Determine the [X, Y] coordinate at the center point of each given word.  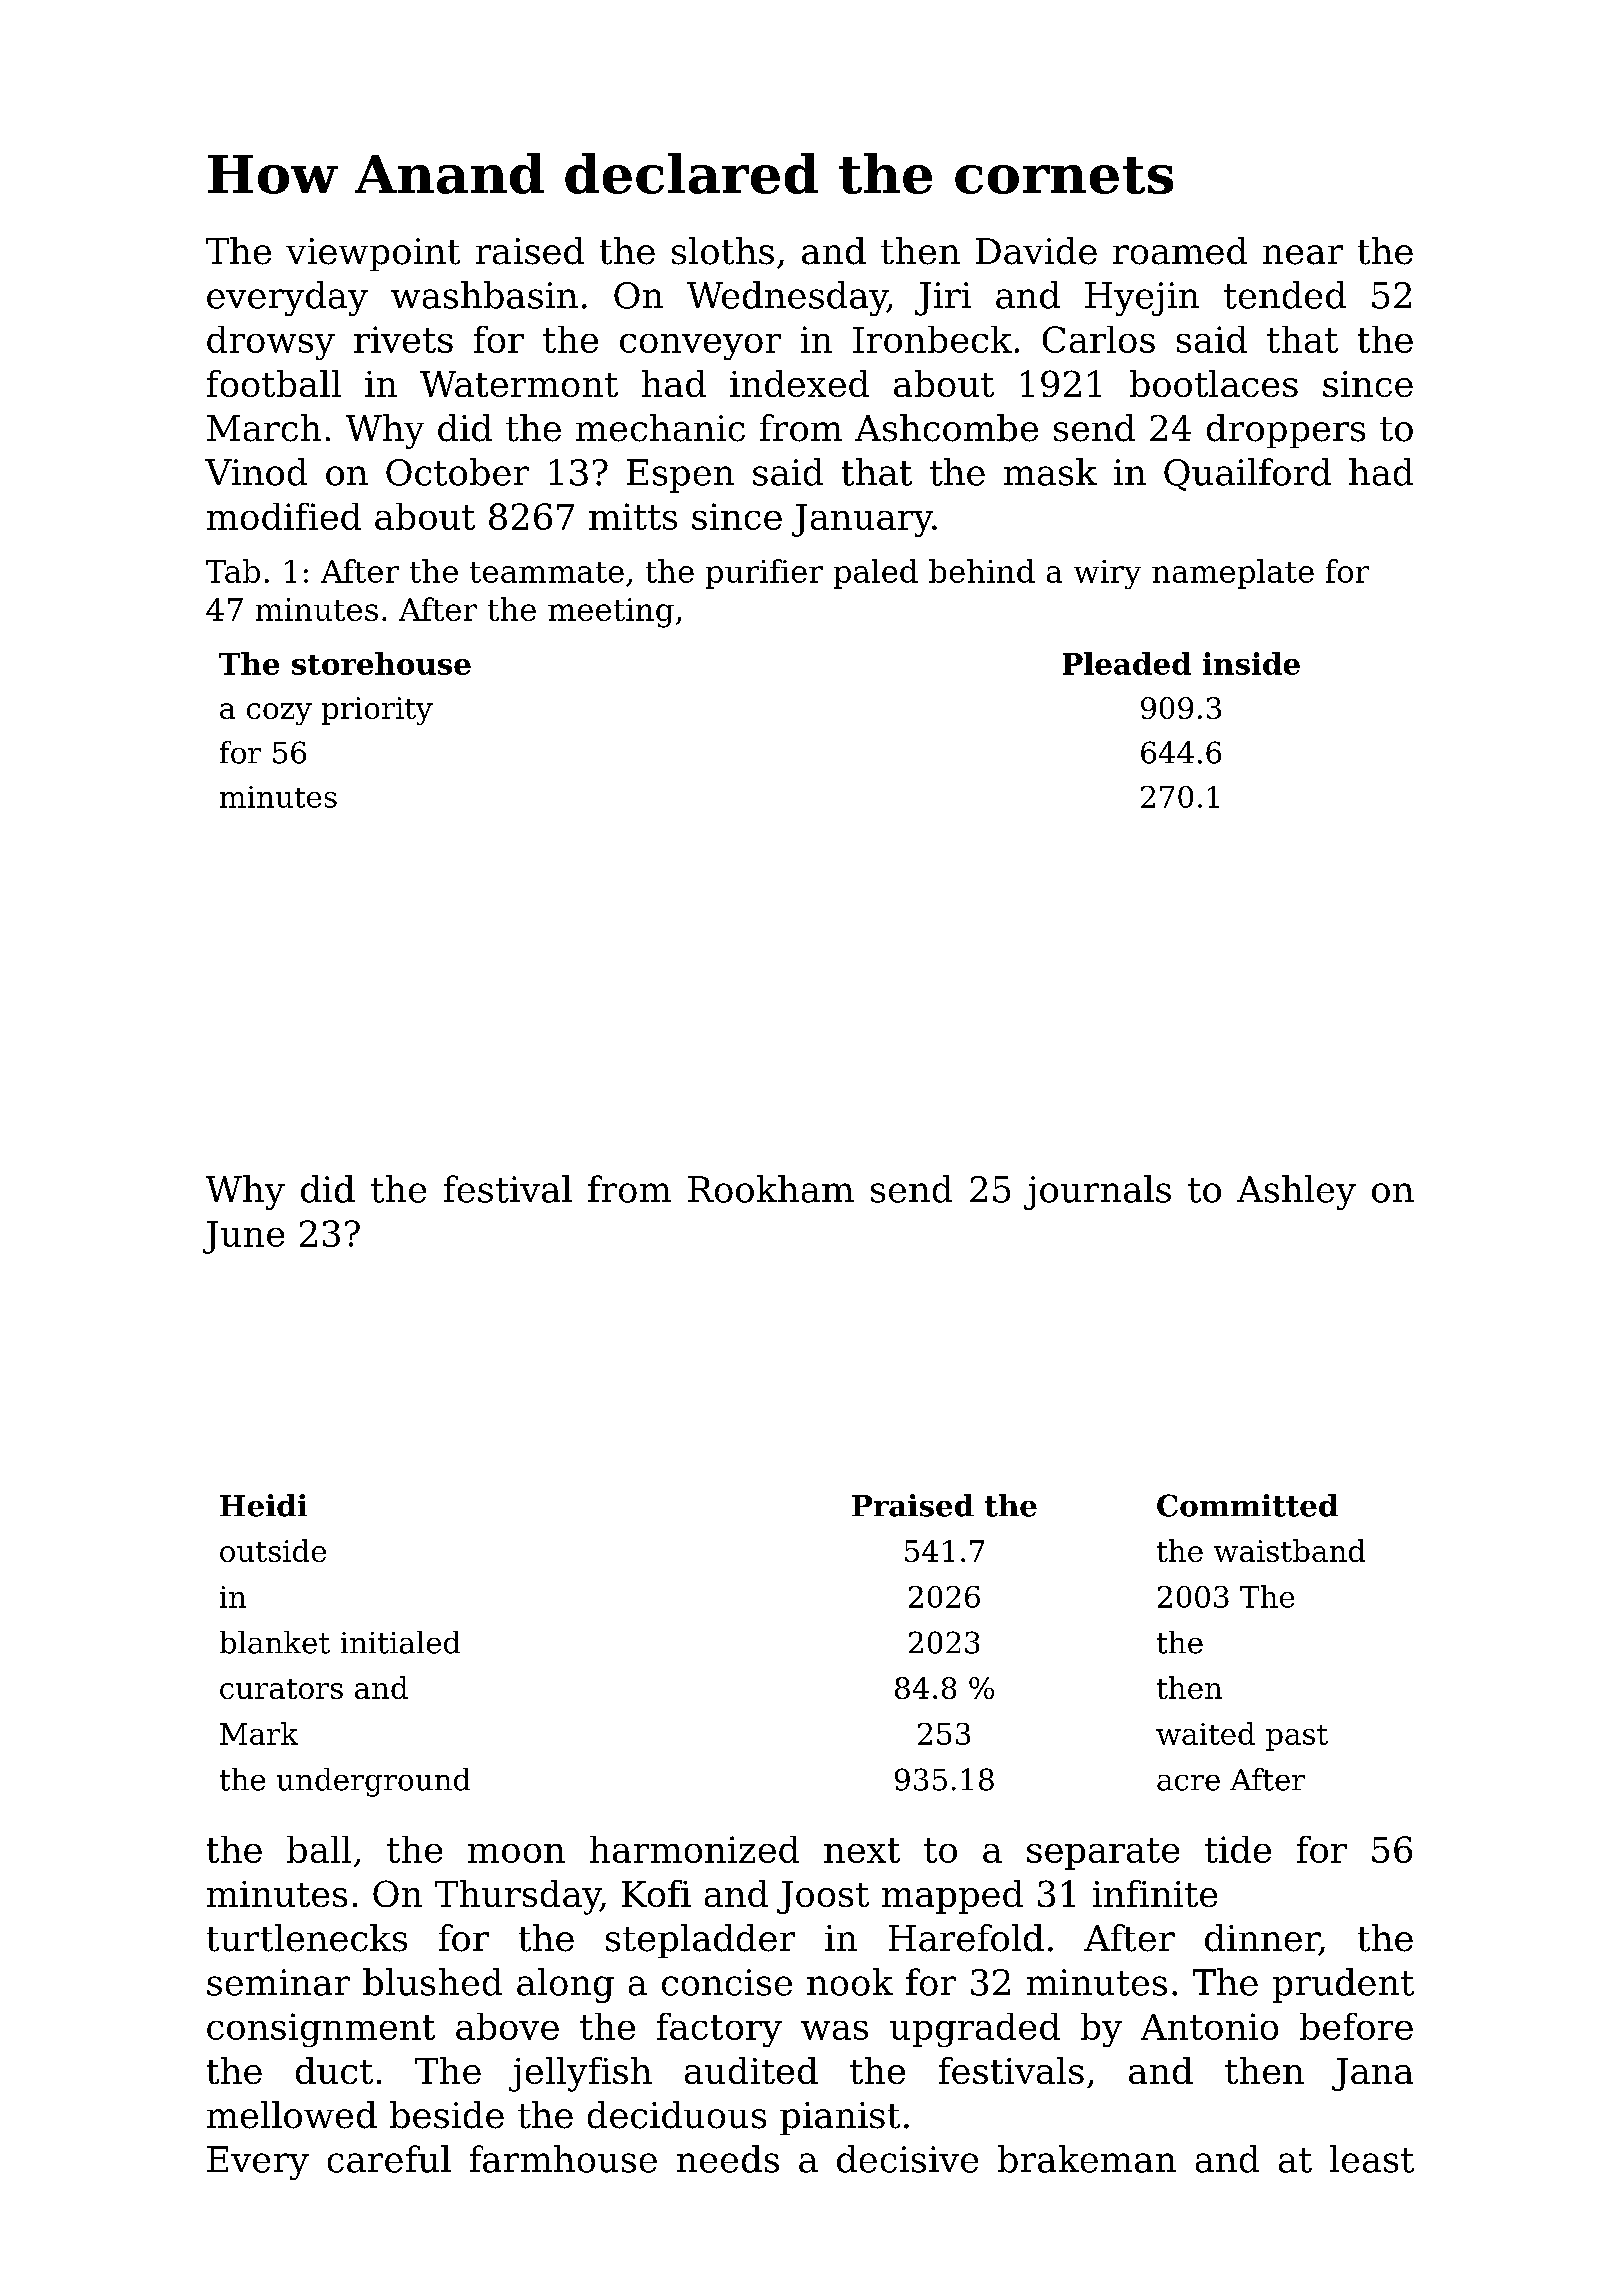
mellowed [292, 2115]
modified [284, 516]
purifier [764, 574]
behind [982, 571]
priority [377, 711]
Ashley [1296, 1192]
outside [273, 1550]
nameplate [1233, 574]
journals [1097, 1192]
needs [728, 2159]
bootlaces [1214, 383]
